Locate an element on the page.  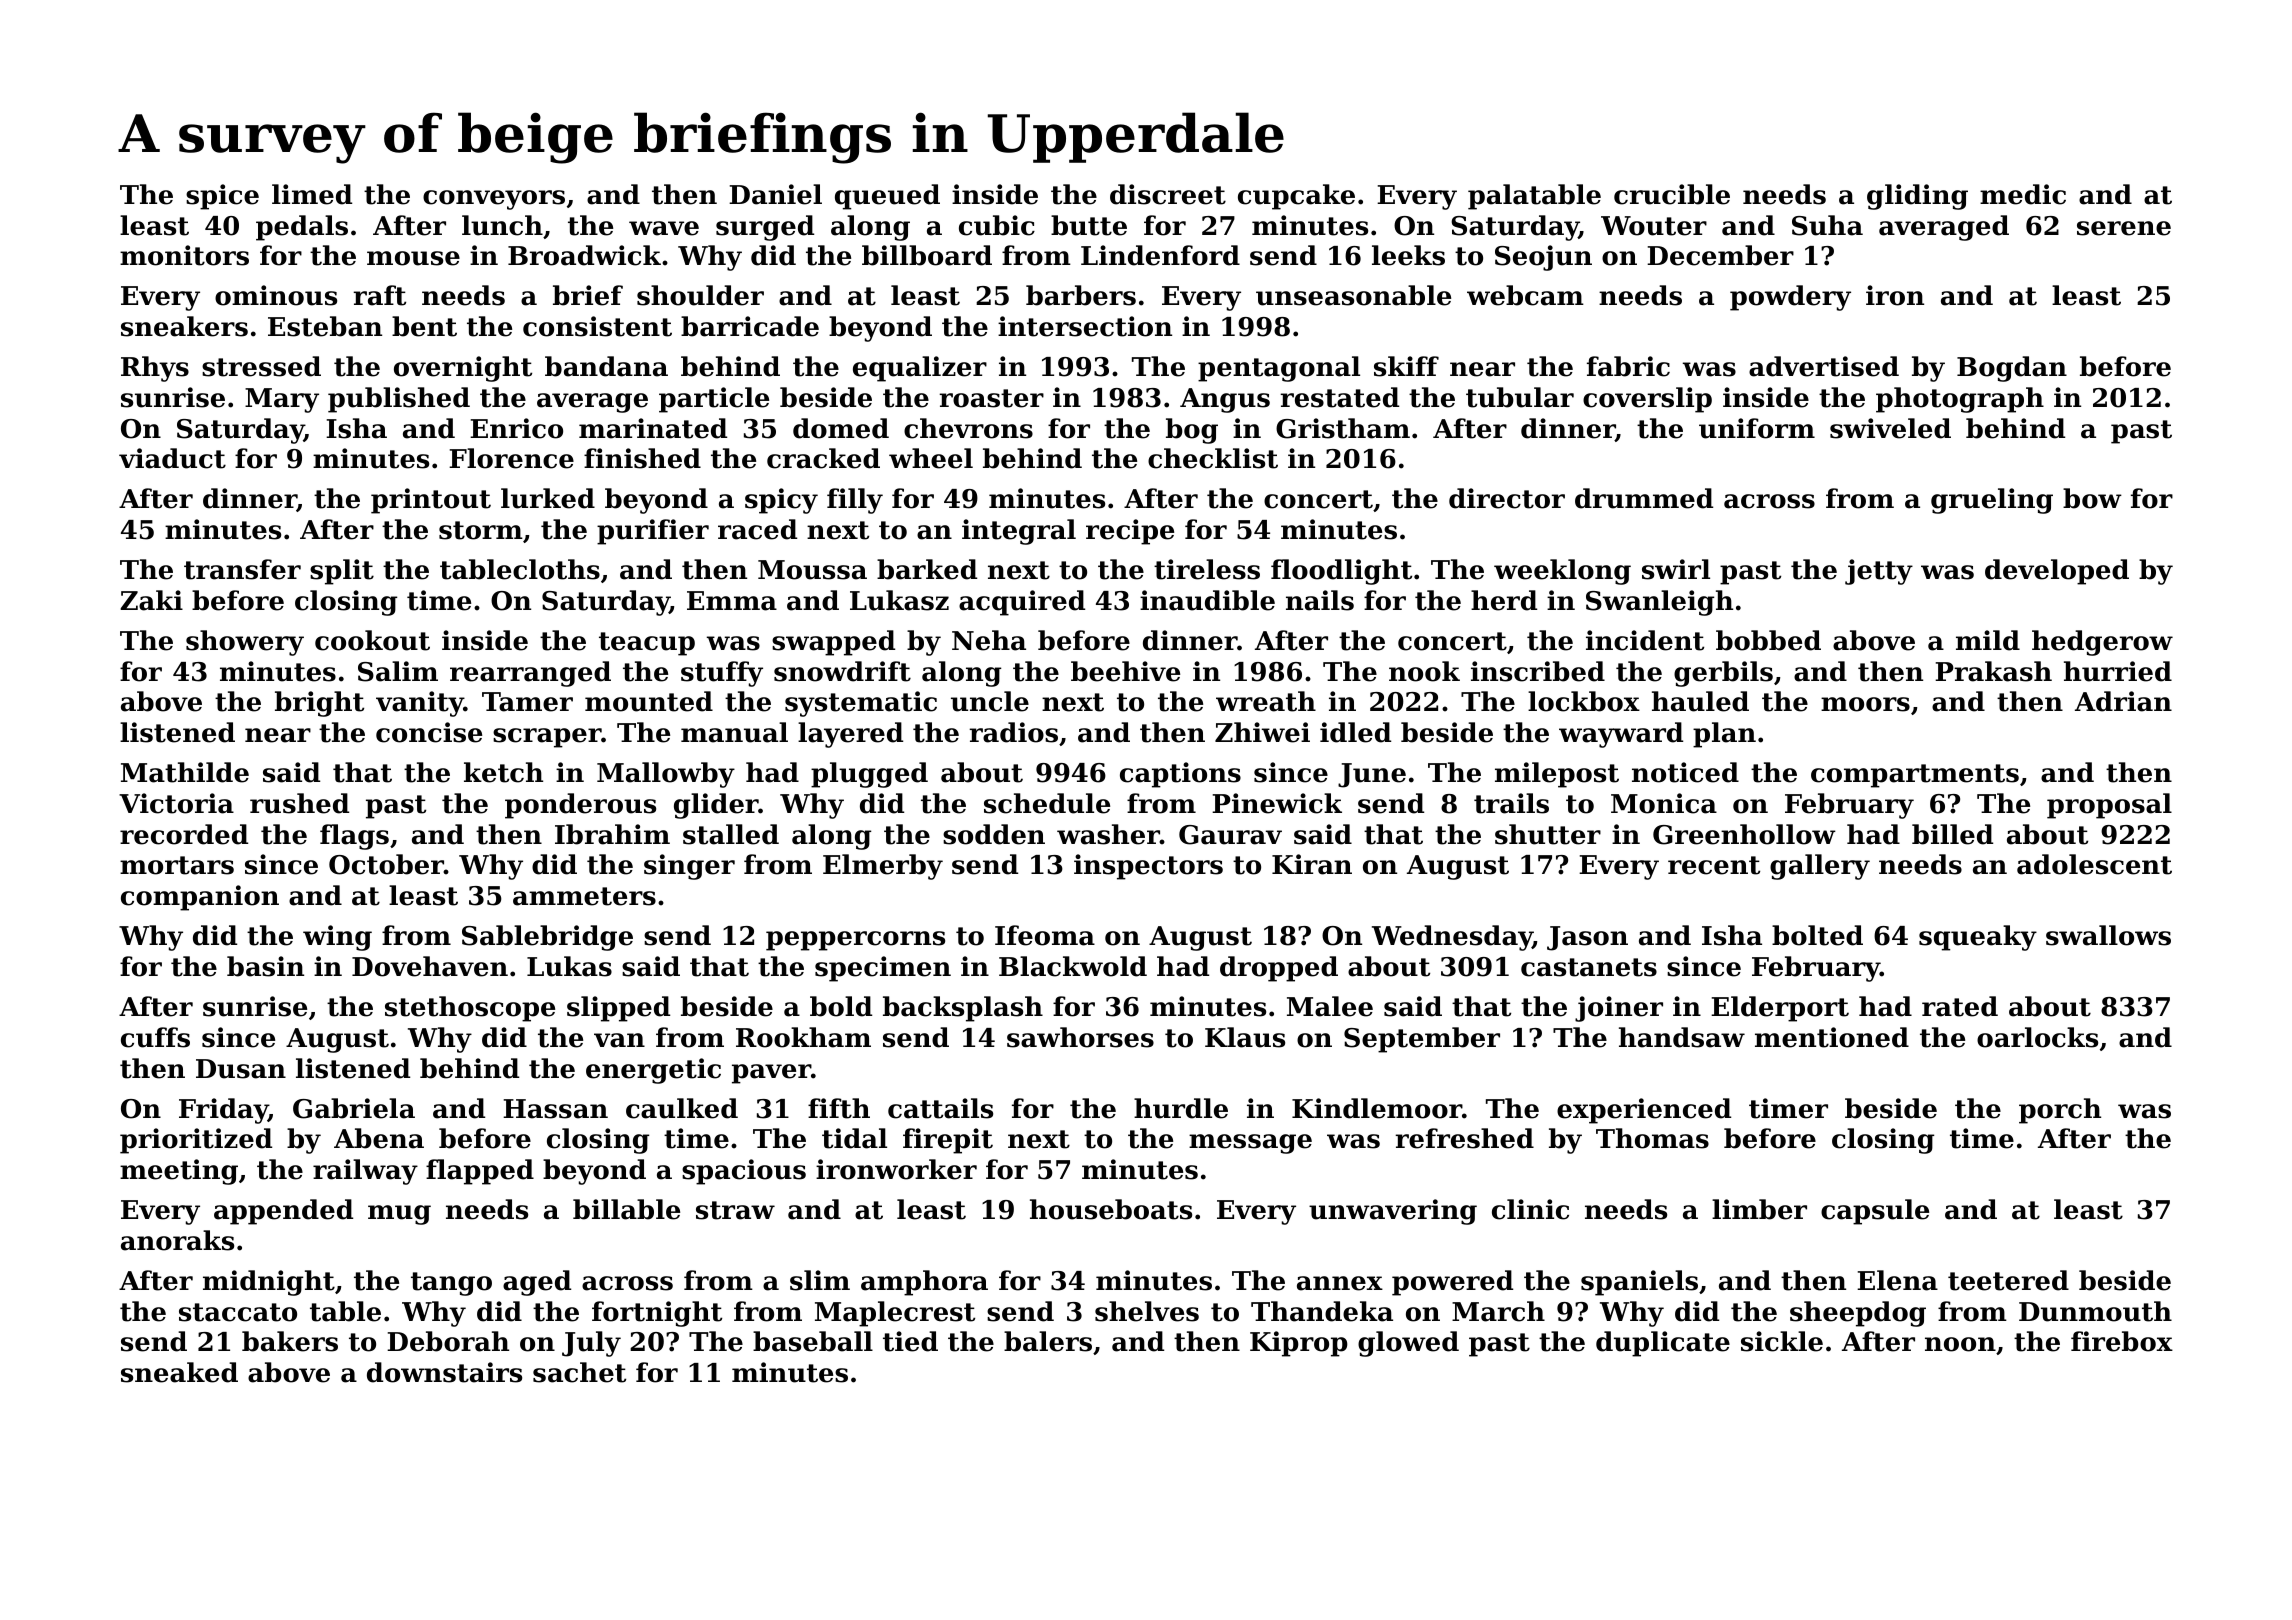
gliding is located at coordinates (1917, 197).
